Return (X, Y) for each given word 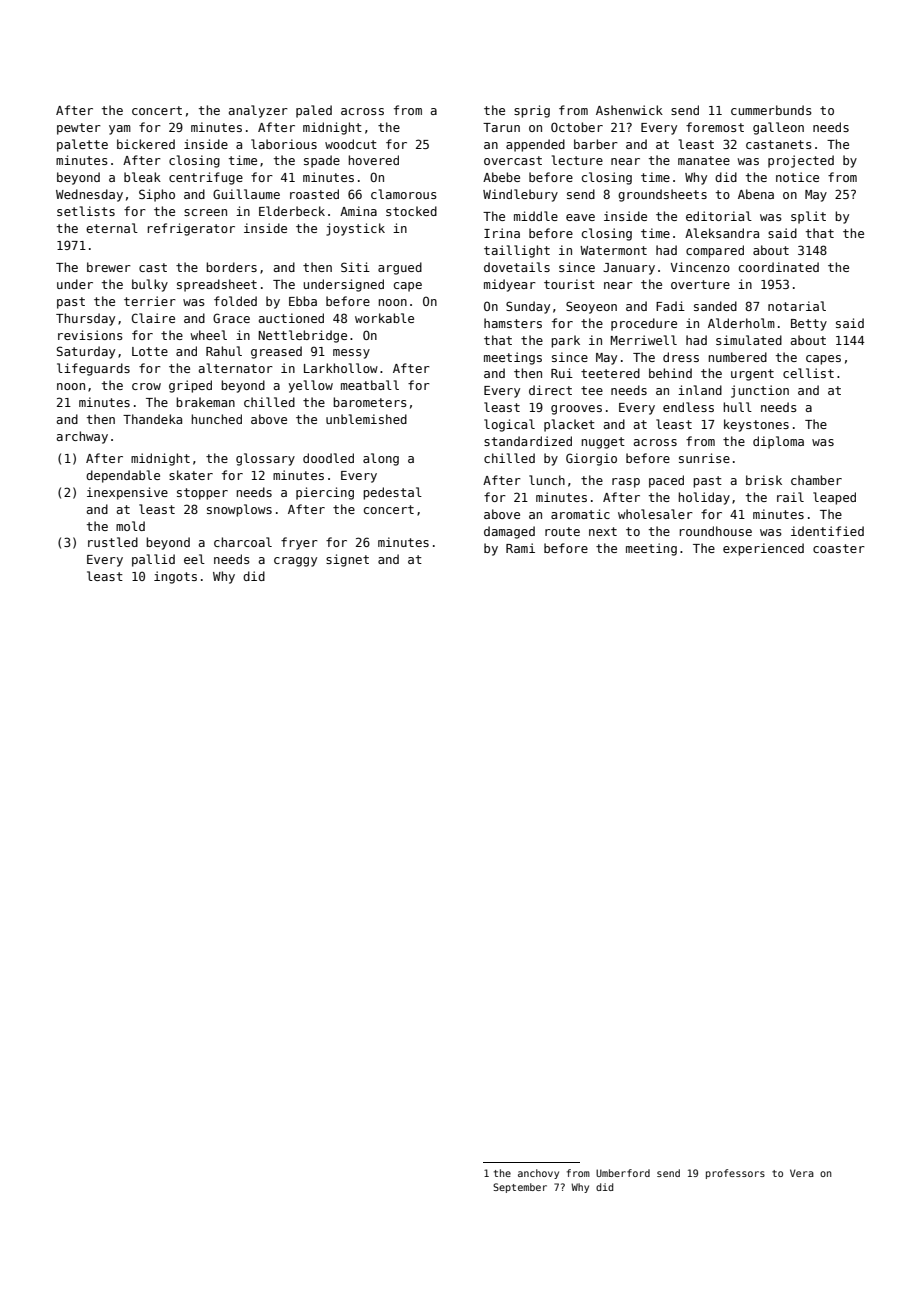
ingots (175, 577)
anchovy (538, 1174)
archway (82, 437)
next (603, 531)
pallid (153, 560)
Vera (802, 1173)
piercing (325, 493)
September (520, 1188)
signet (347, 560)
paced (666, 481)
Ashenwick (629, 110)
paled (314, 111)
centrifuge (206, 178)
